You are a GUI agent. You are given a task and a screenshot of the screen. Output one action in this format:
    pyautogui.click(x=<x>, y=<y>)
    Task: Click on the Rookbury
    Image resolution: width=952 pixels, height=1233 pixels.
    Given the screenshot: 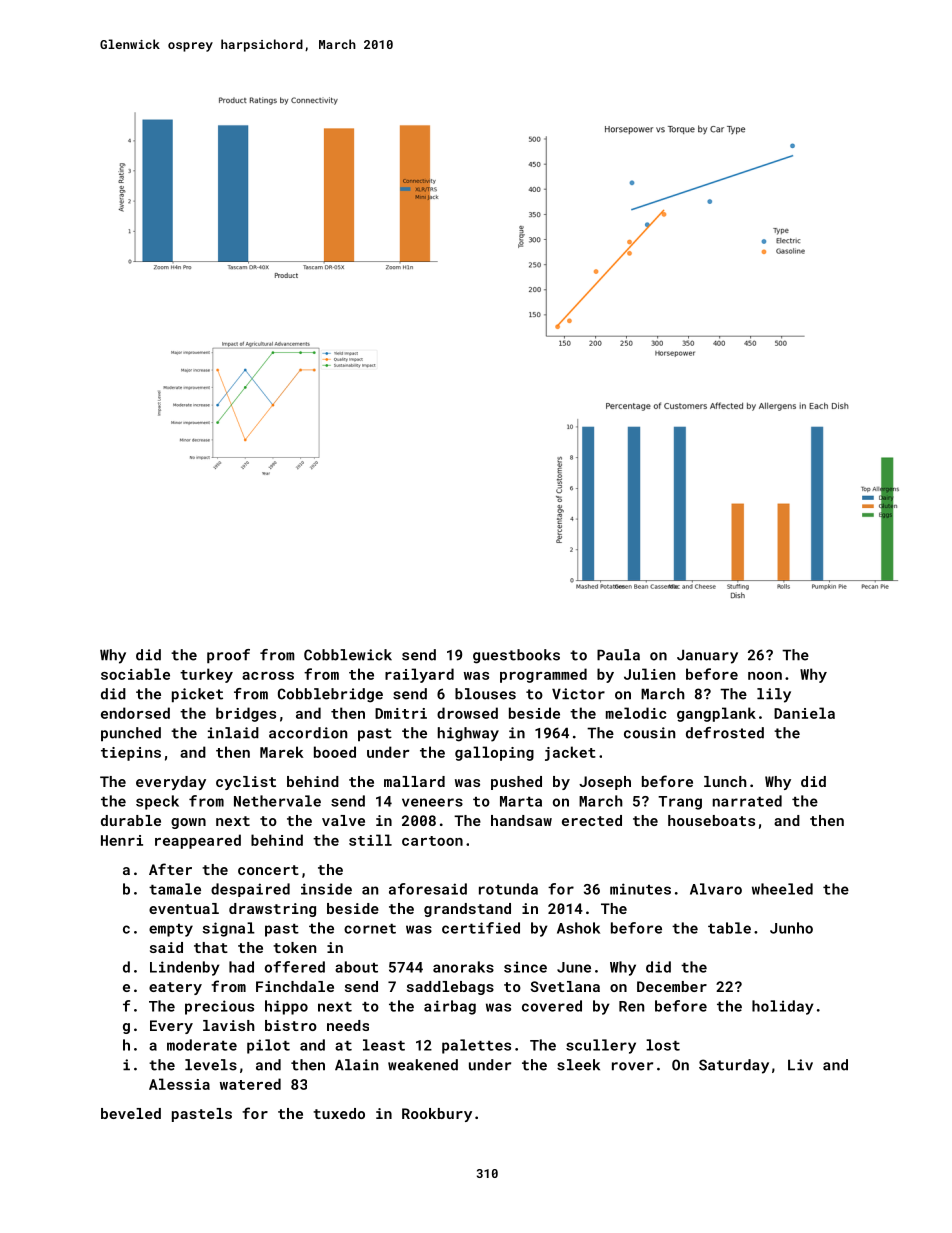 What is the action you would take?
    pyautogui.click(x=437, y=1115)
